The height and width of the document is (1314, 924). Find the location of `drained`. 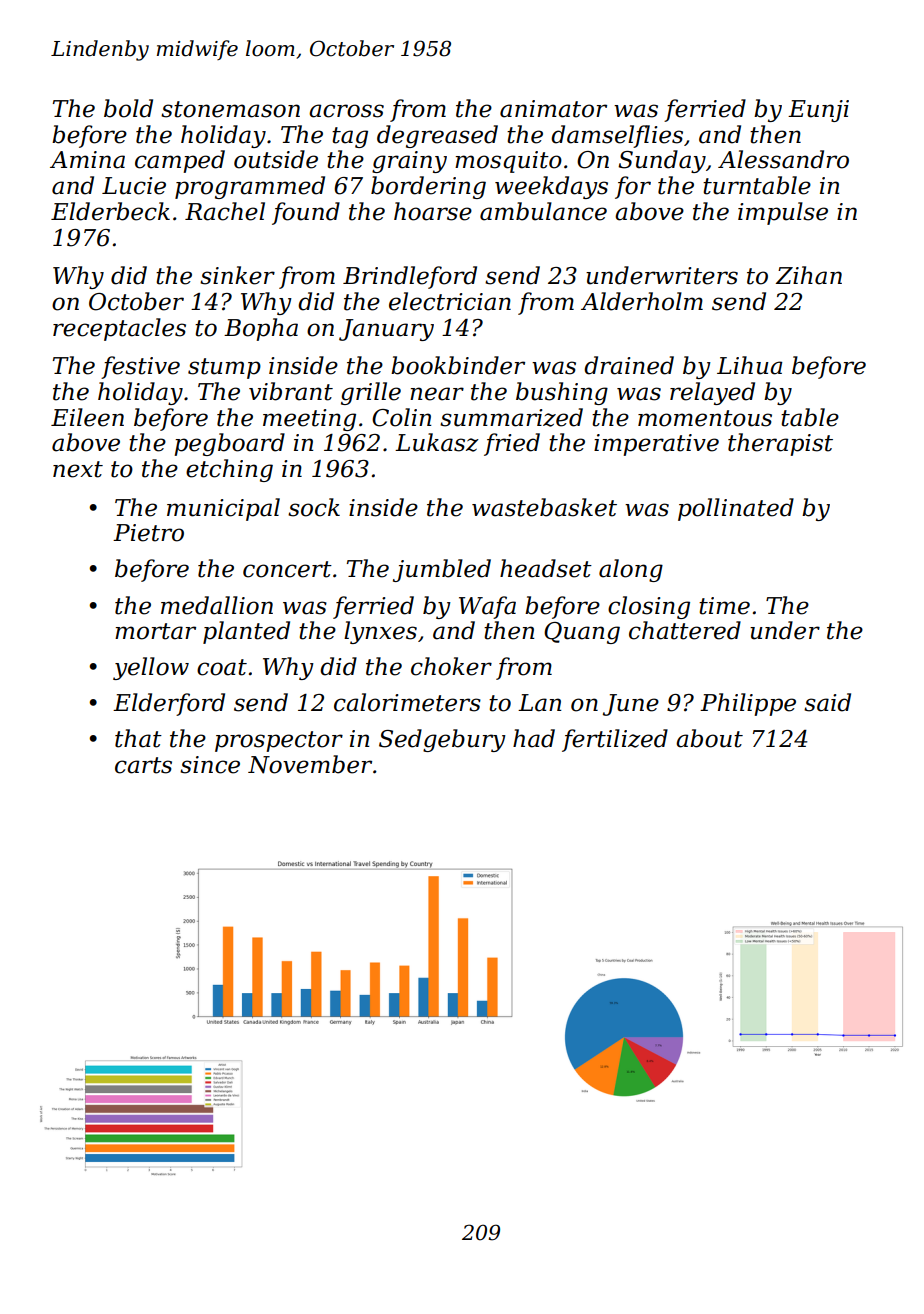

drained is located at coordinates (629, 365).
